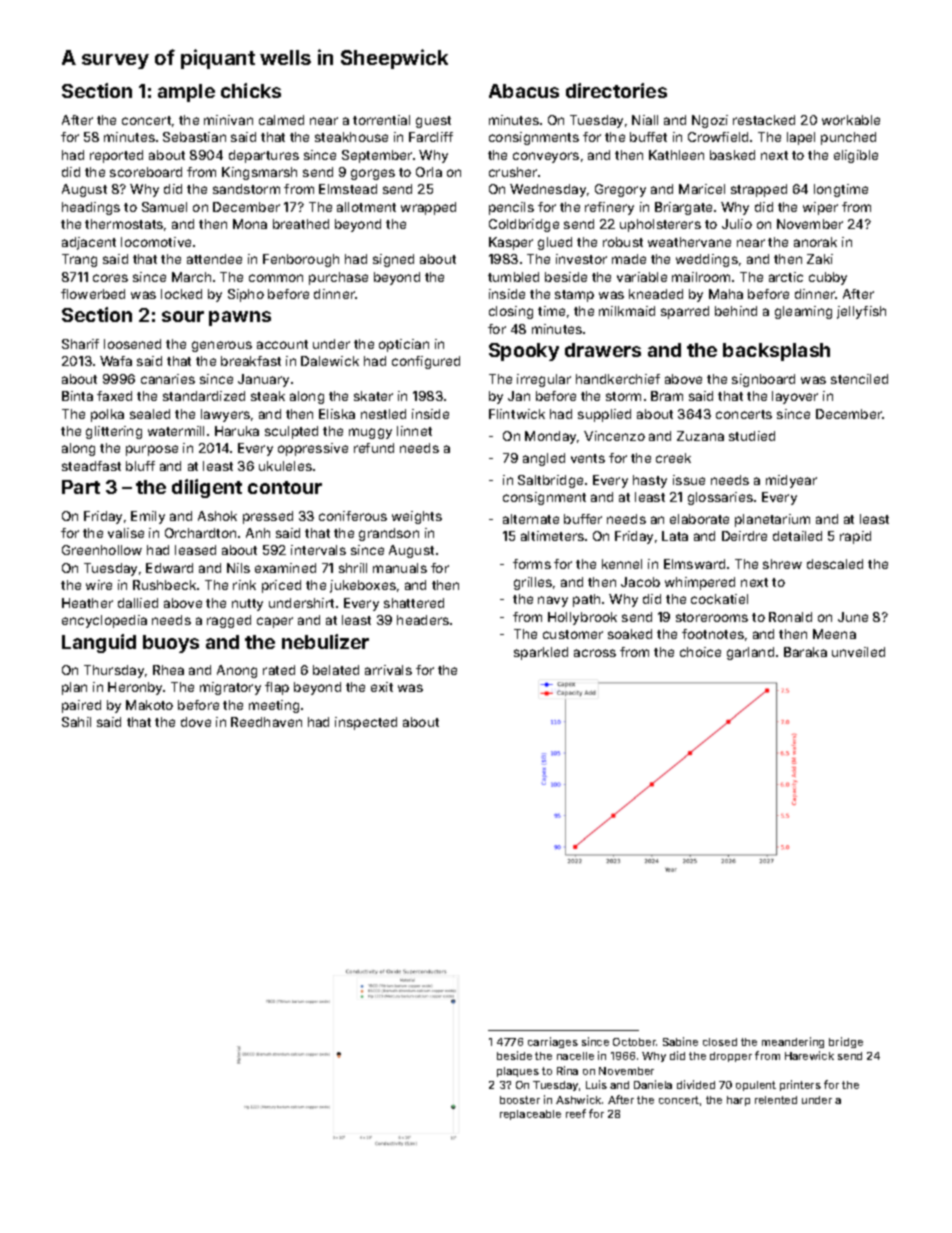 The height and width of the screenshot is (1233, 952). I want to click on replaceable, so click(530, 1115).
